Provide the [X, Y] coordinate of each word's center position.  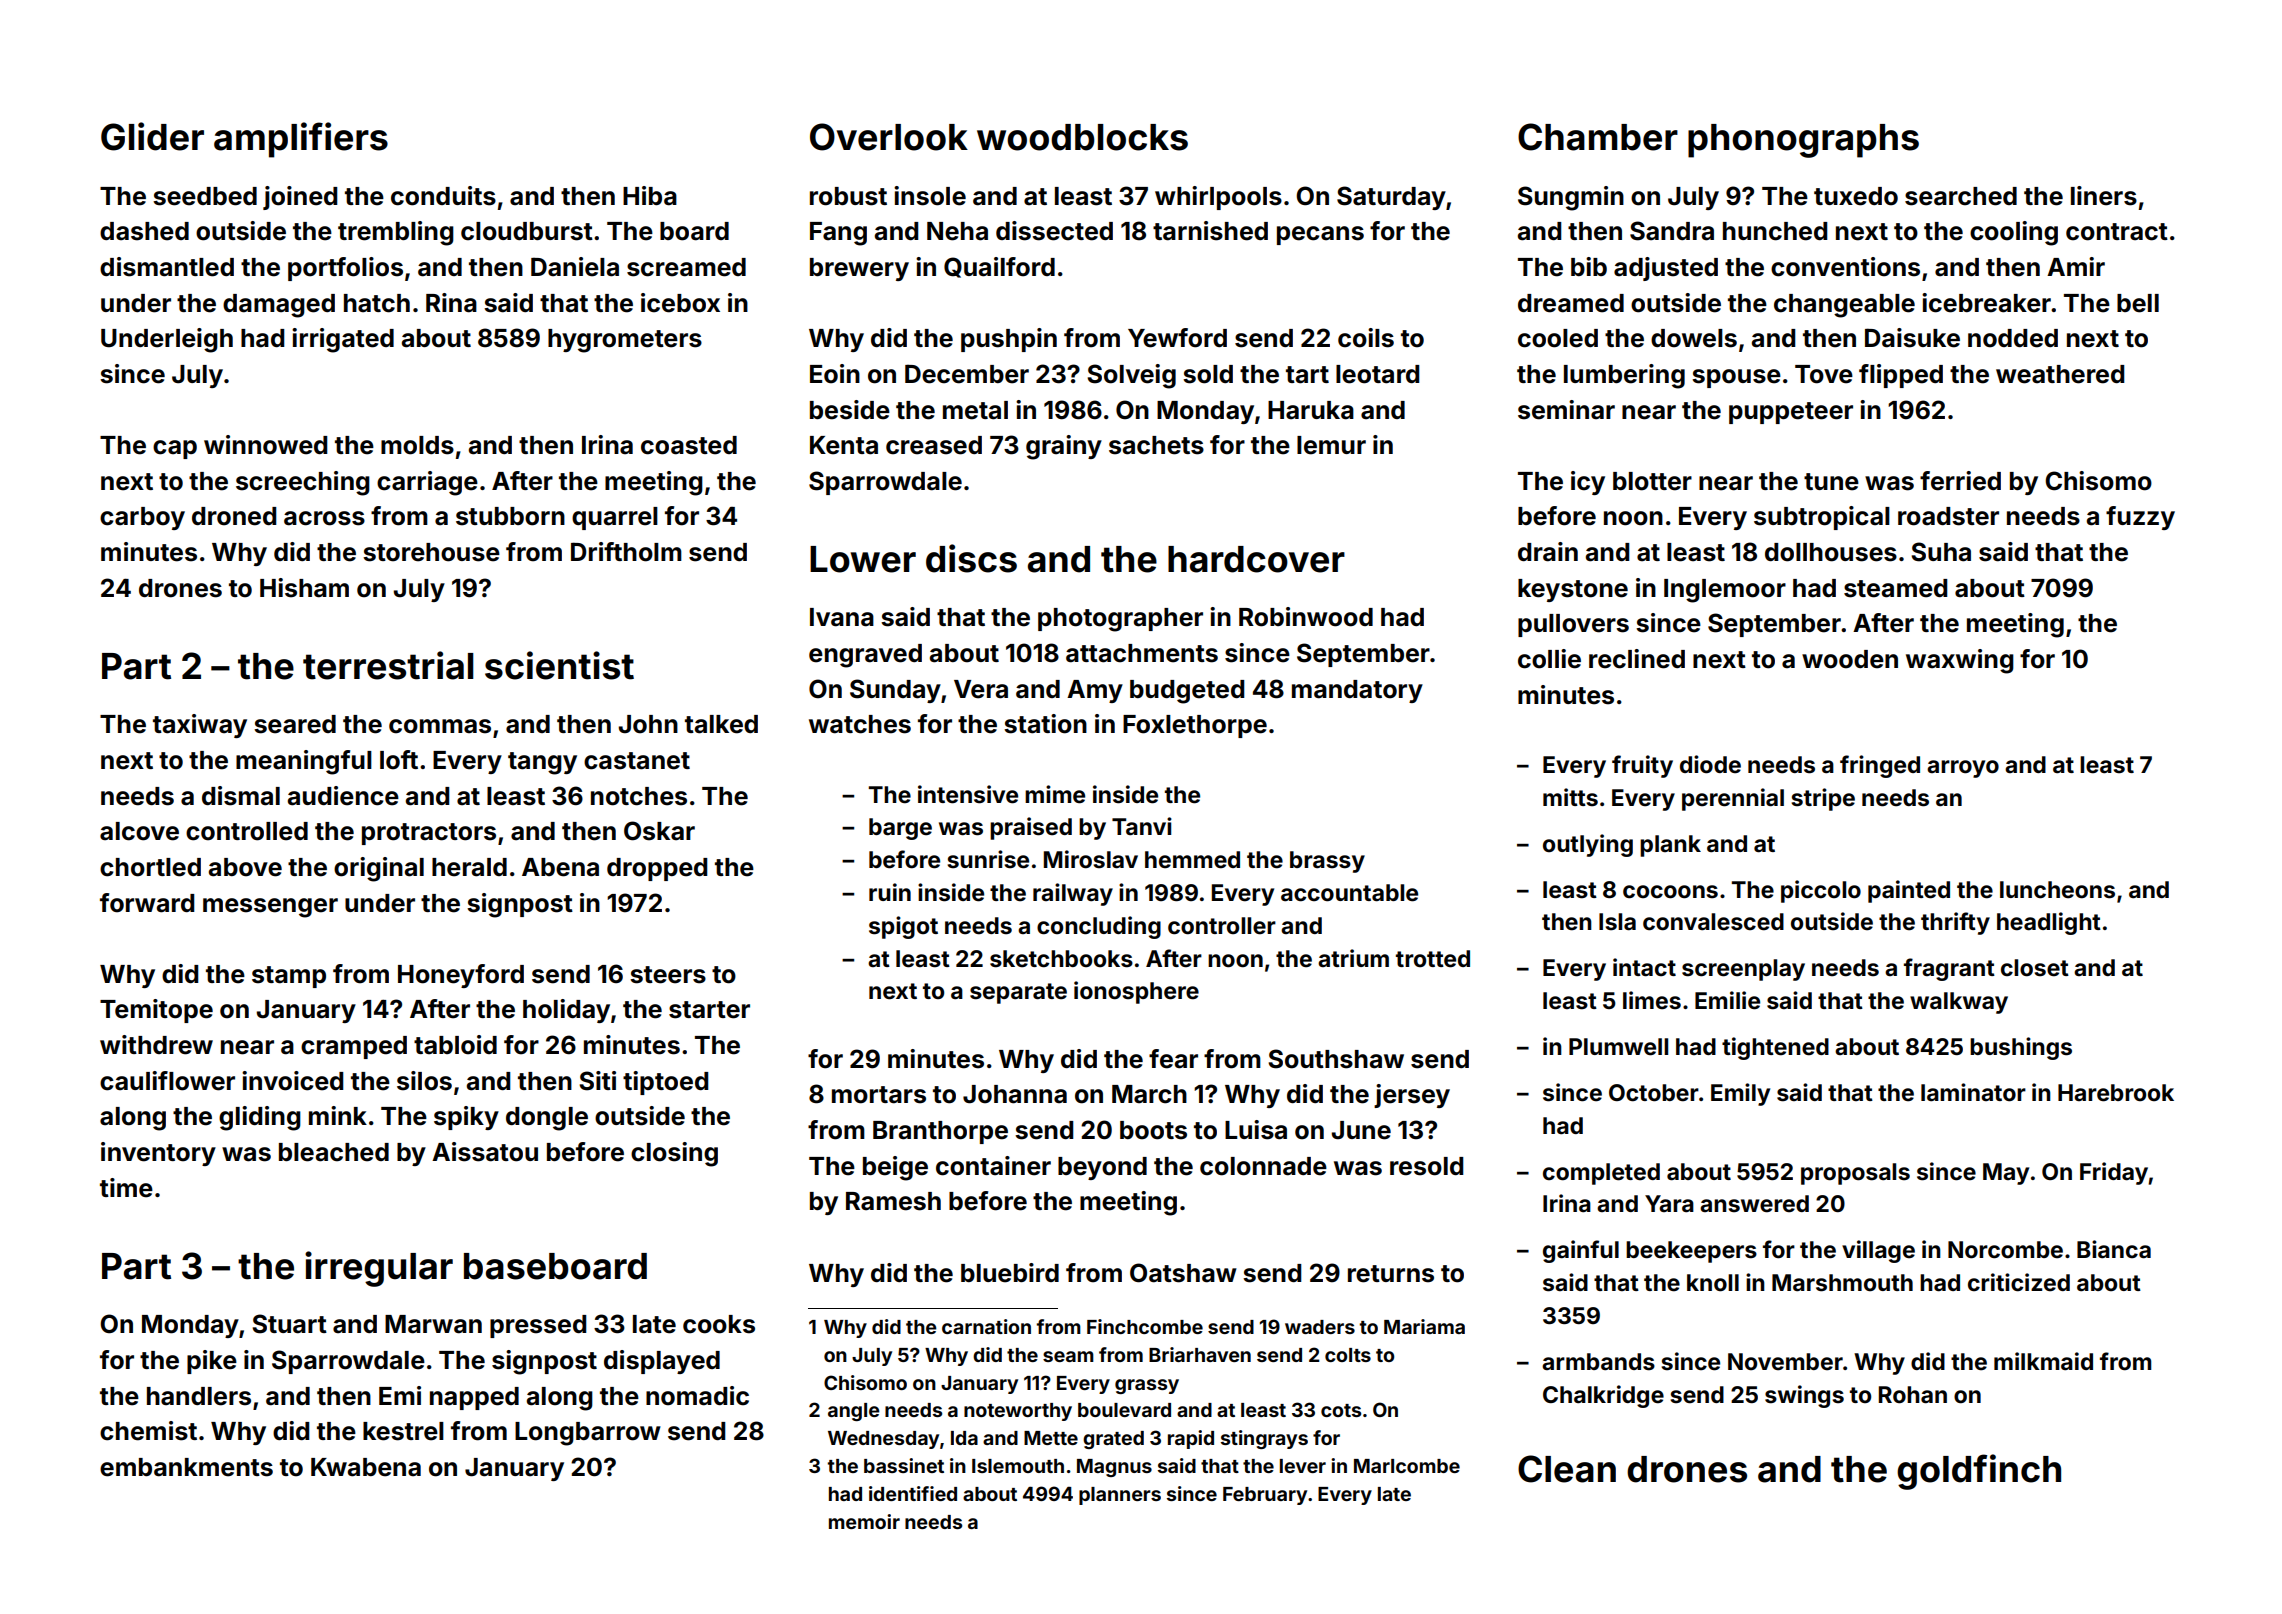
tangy [542, 763]
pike [212, 1362]
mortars [879, 1095]
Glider [152, 136]
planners [1120, 1496]
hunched [1775, 231]
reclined [1637, 659]
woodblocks [1082, 137]
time [126, 1188]
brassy [1327, 862]
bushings [2021, 1048]
